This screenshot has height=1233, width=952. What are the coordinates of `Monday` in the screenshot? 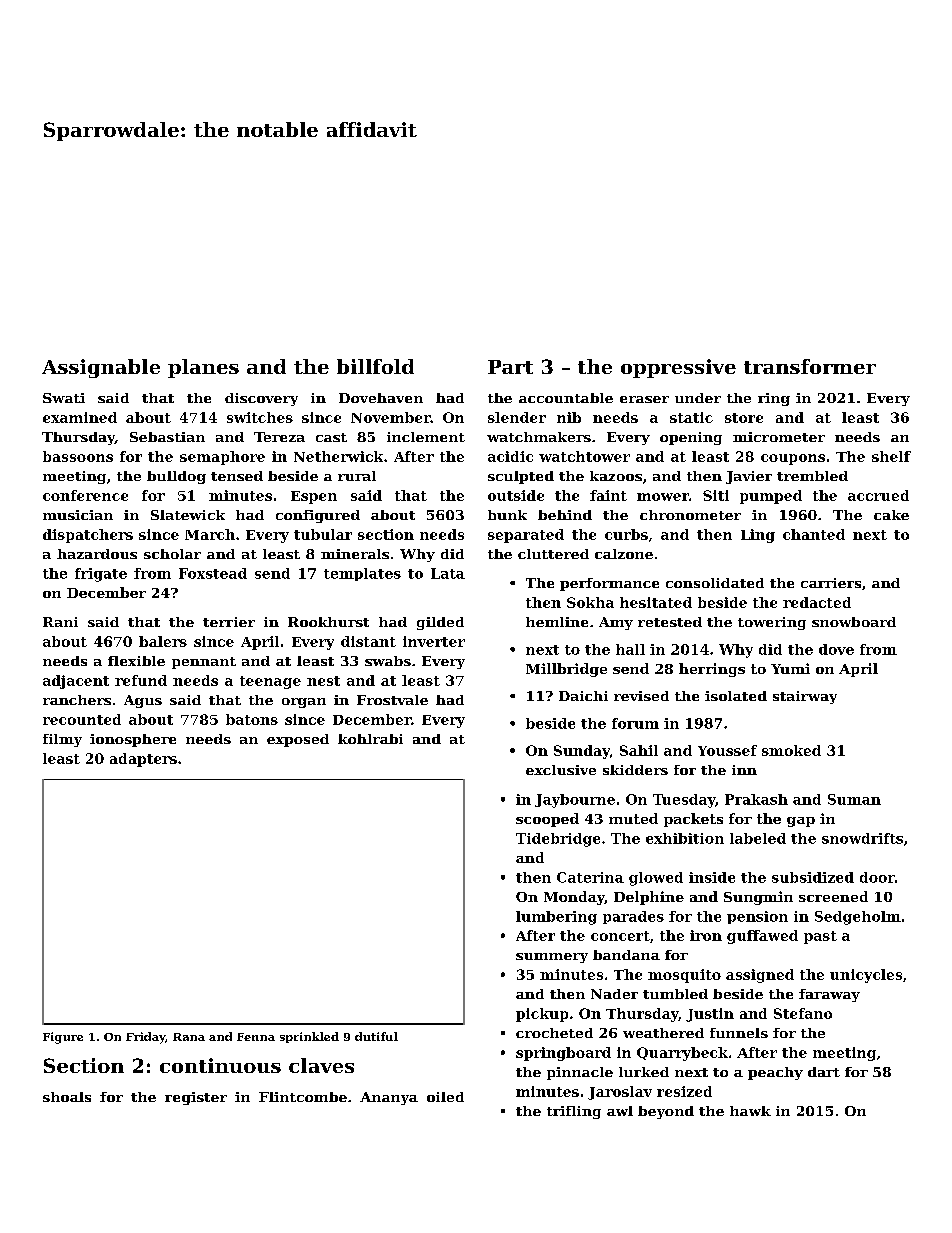 It's located at (574, 898).
